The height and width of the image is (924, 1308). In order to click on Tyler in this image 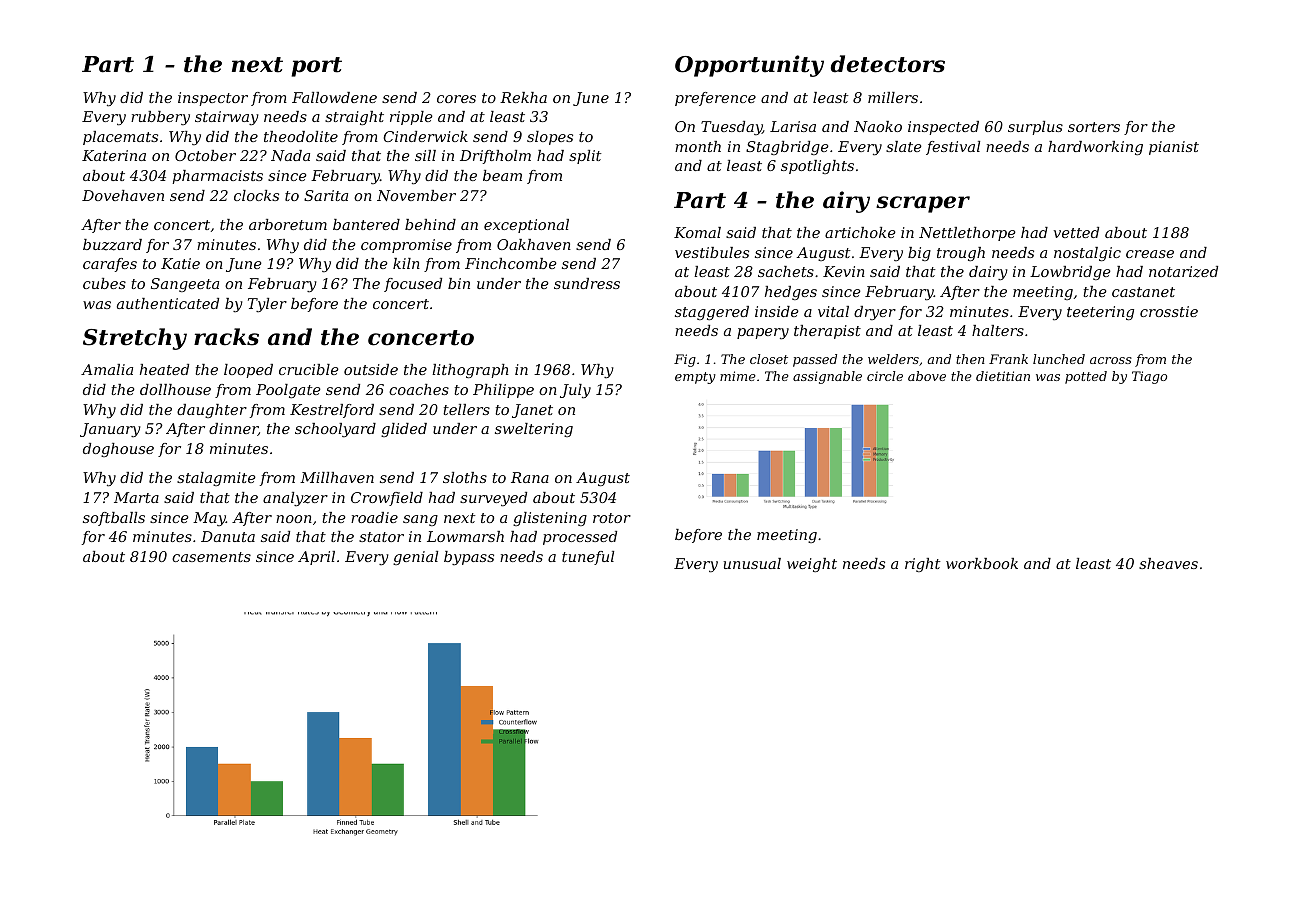, I will do `click(267, 305)`.
